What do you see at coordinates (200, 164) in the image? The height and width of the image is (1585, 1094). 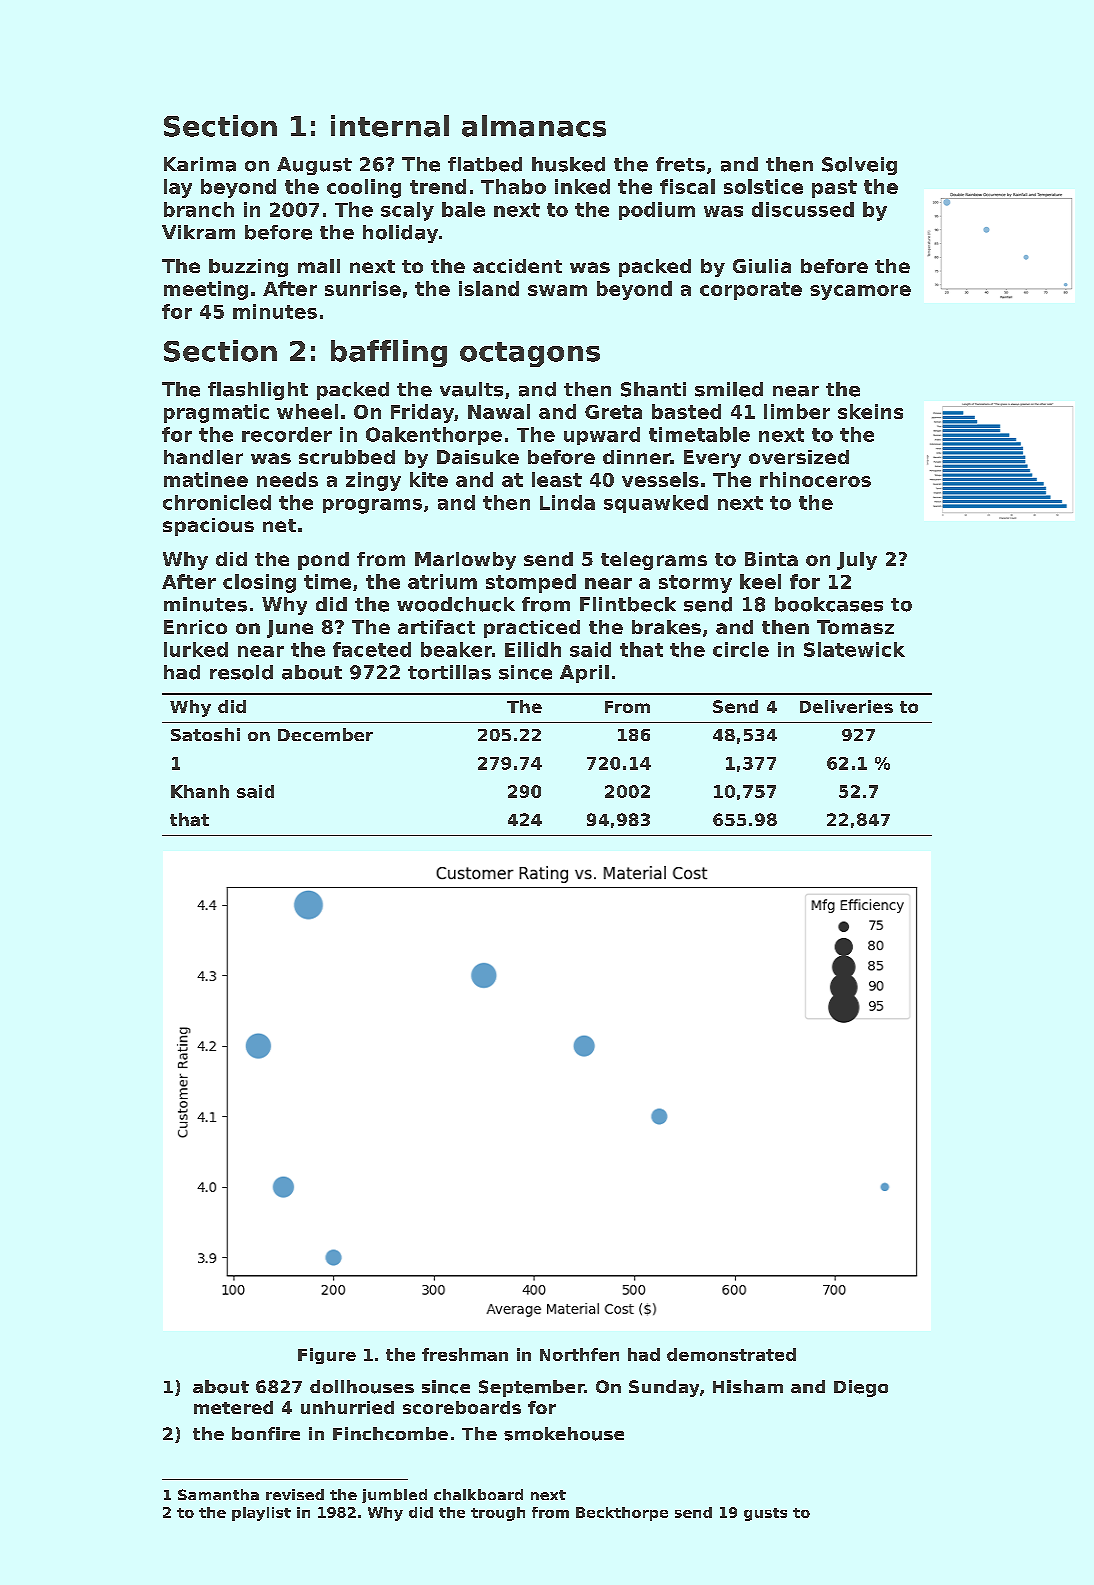 I see `Karima` at bounding box center [200, 164].
